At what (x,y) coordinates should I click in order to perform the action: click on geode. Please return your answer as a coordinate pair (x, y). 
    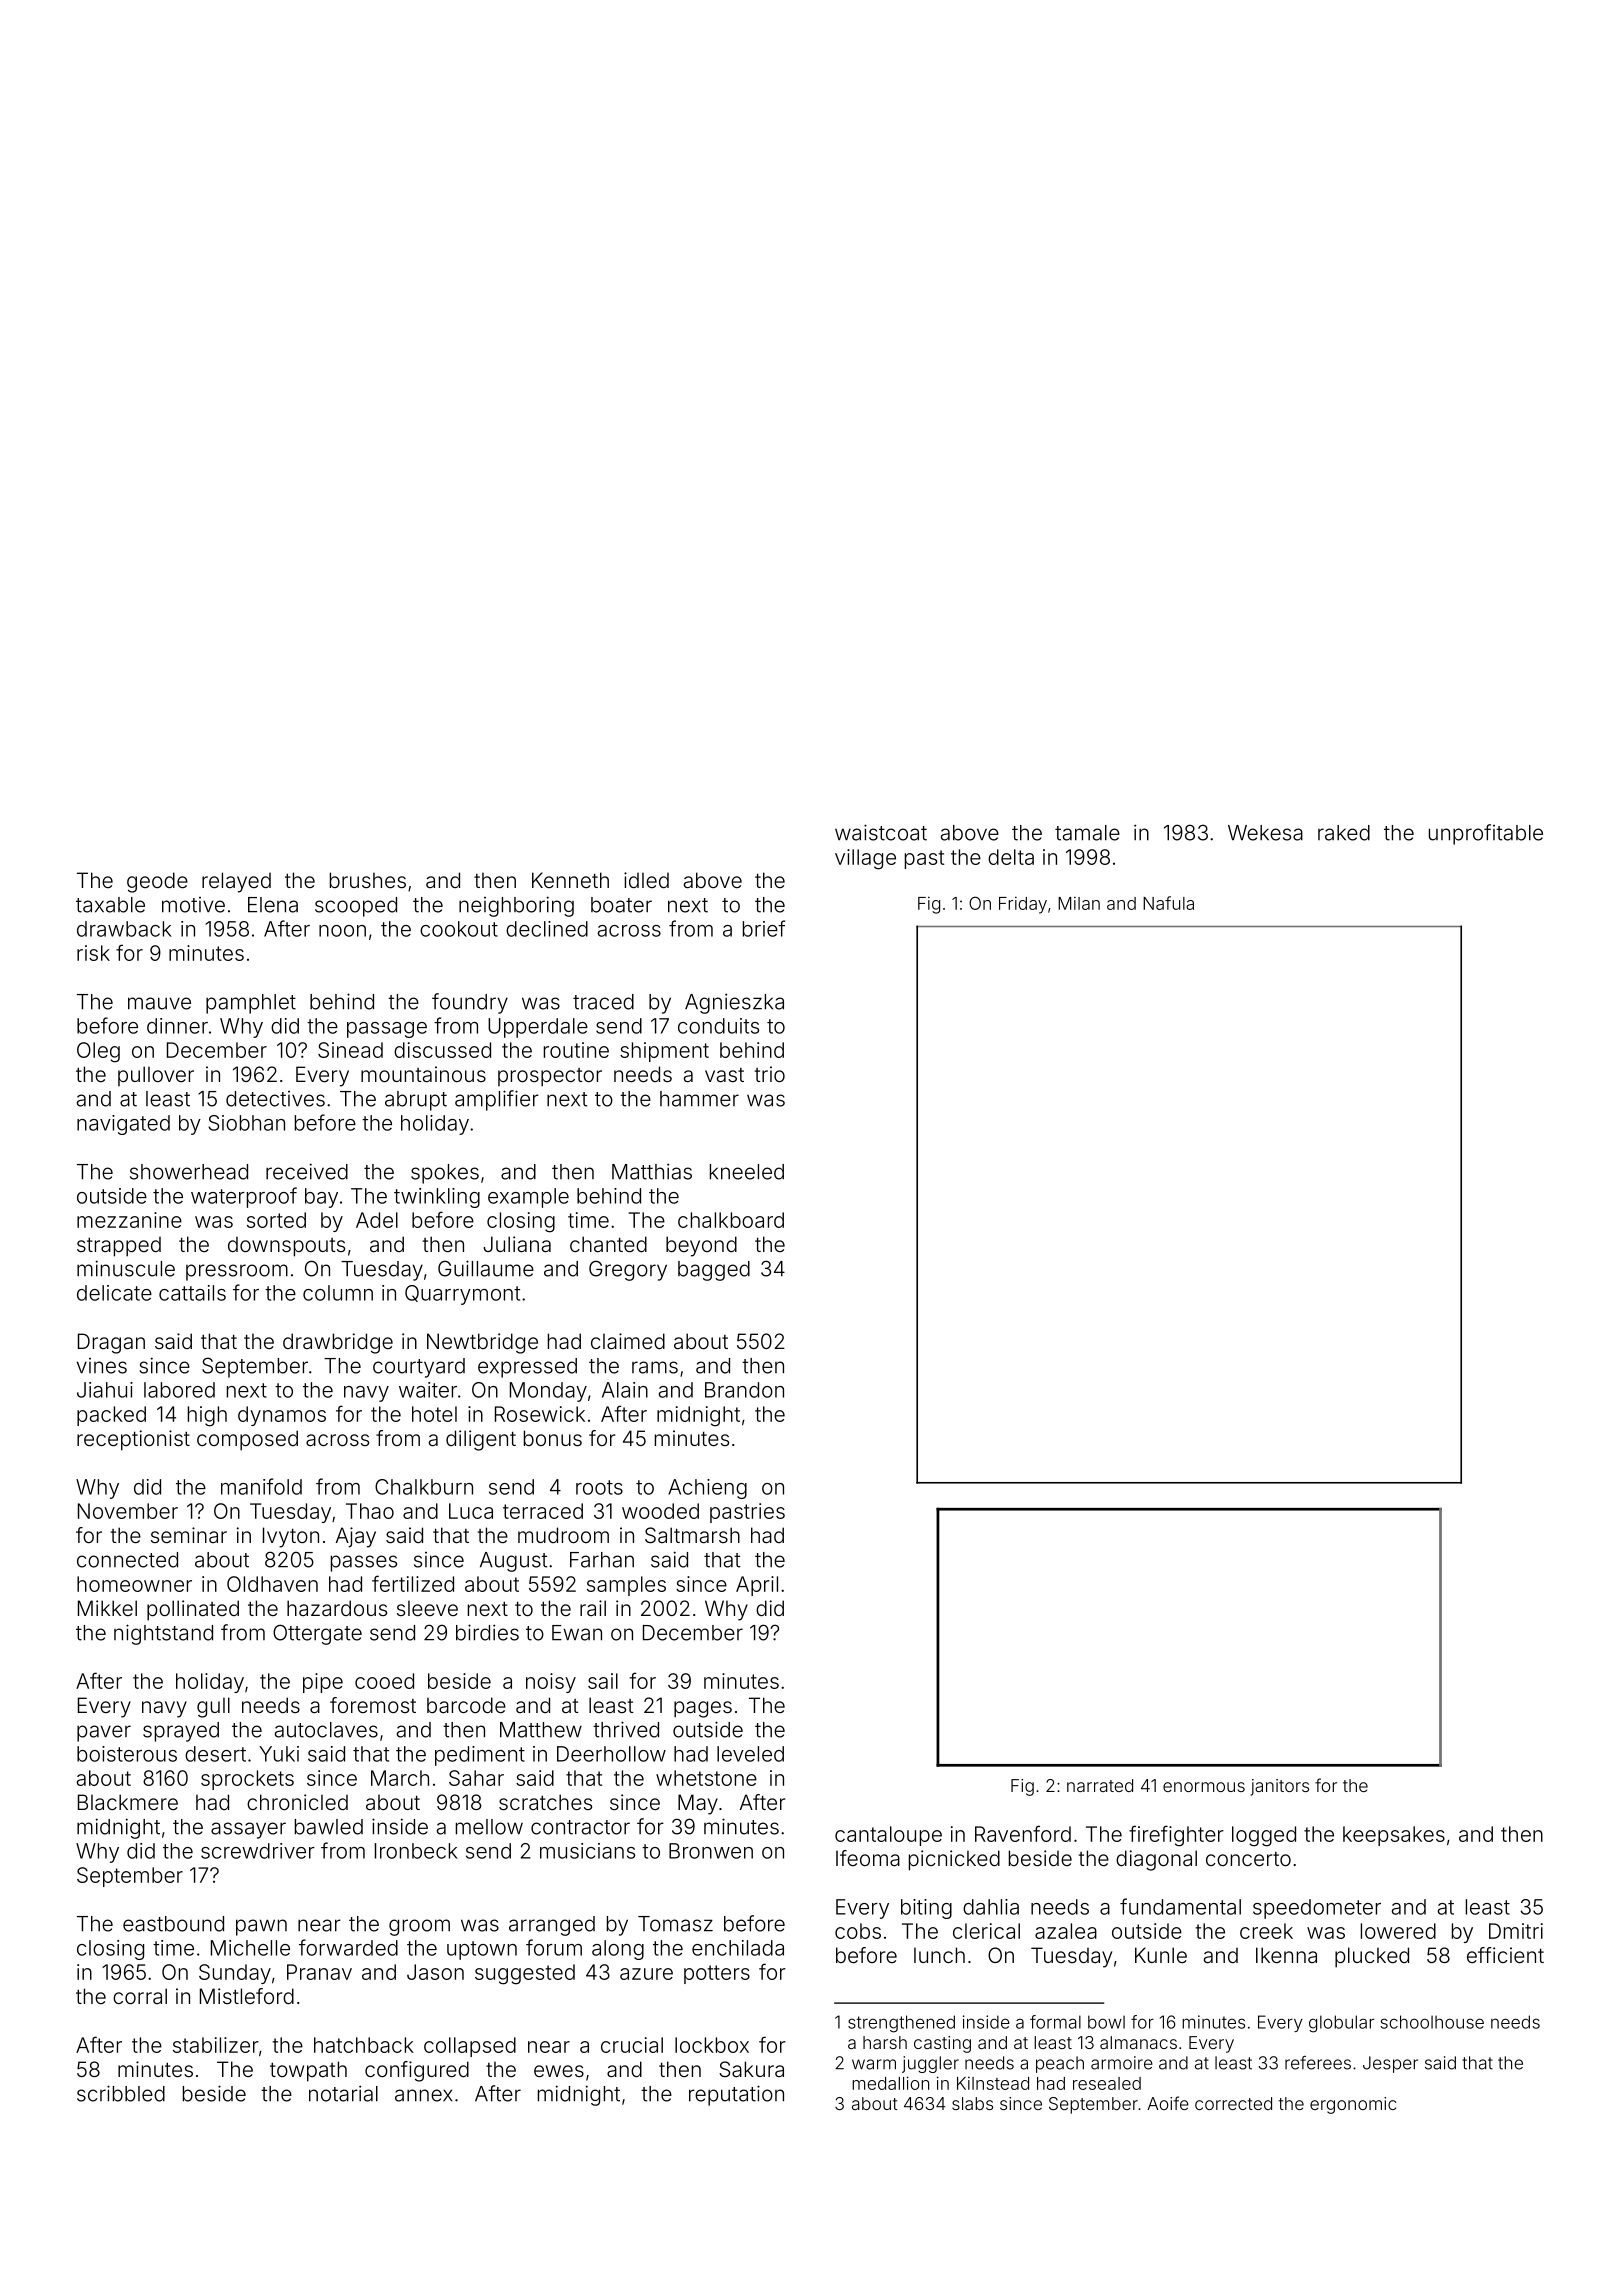
    Looking at the image, I should click on (157, 882).
